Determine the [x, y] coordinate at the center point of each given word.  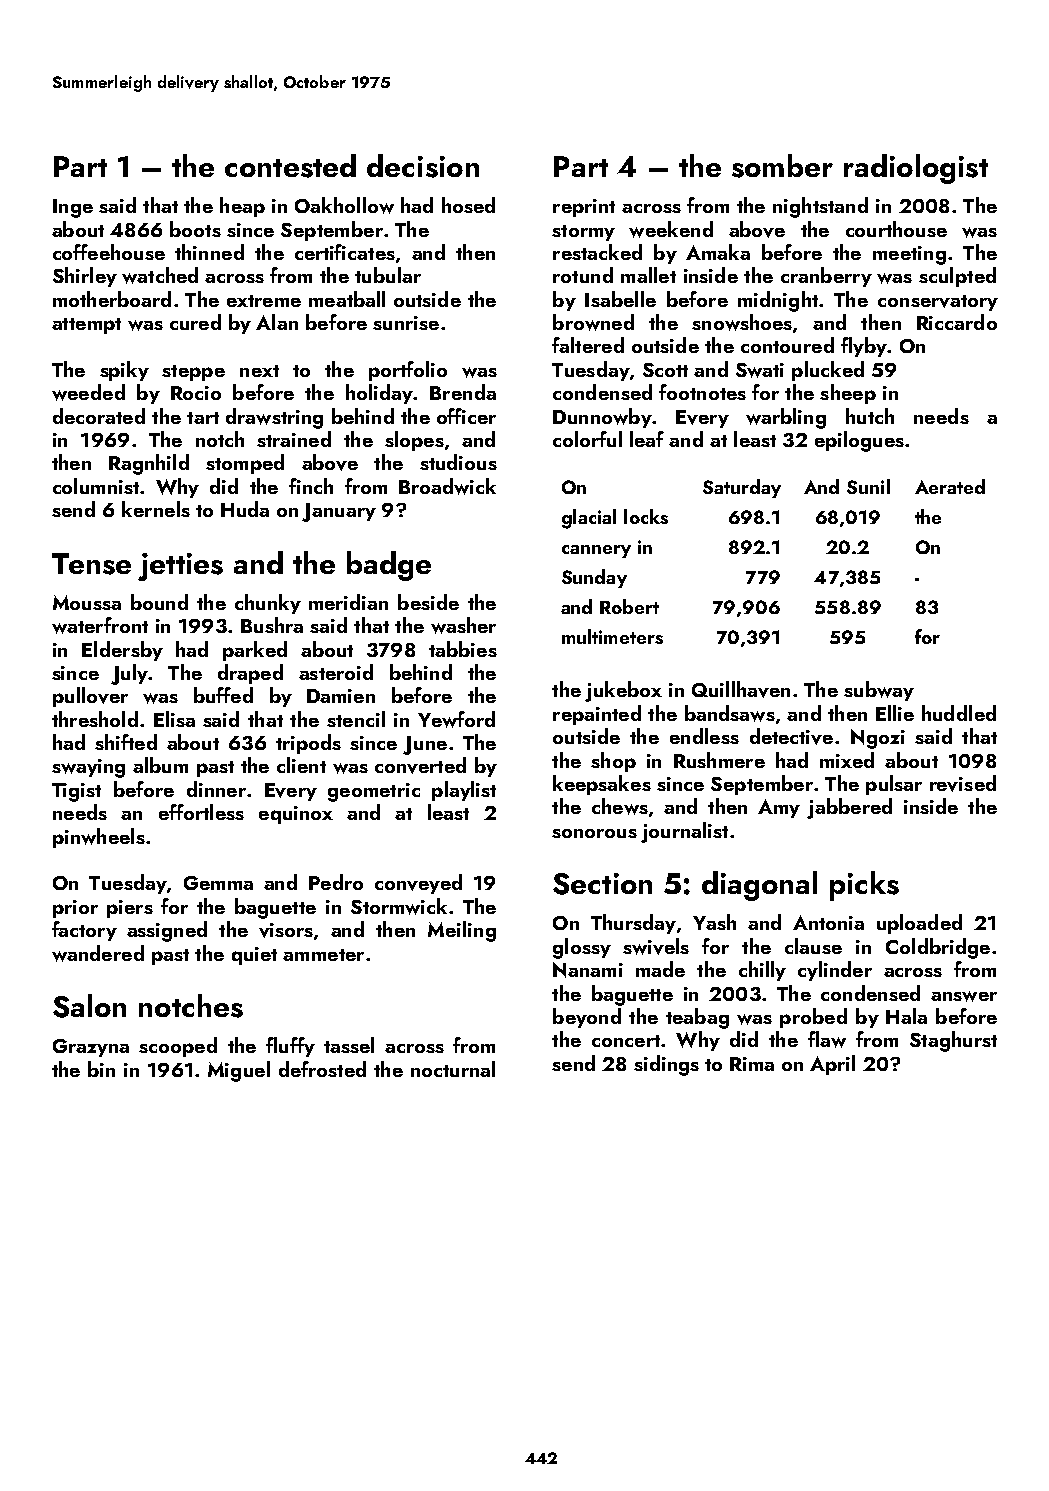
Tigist [76, 792]
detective [791, 736]
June [425, 745]
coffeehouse [109, 252]
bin [101, 1069]
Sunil [868, 486]
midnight [778, 301]
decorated [99, 416]
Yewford [456, 719]
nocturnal [453, 1069]
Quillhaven [741, 689]
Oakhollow [344, 205]
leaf [647, 439]
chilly [762, 971]
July [129, 674]
